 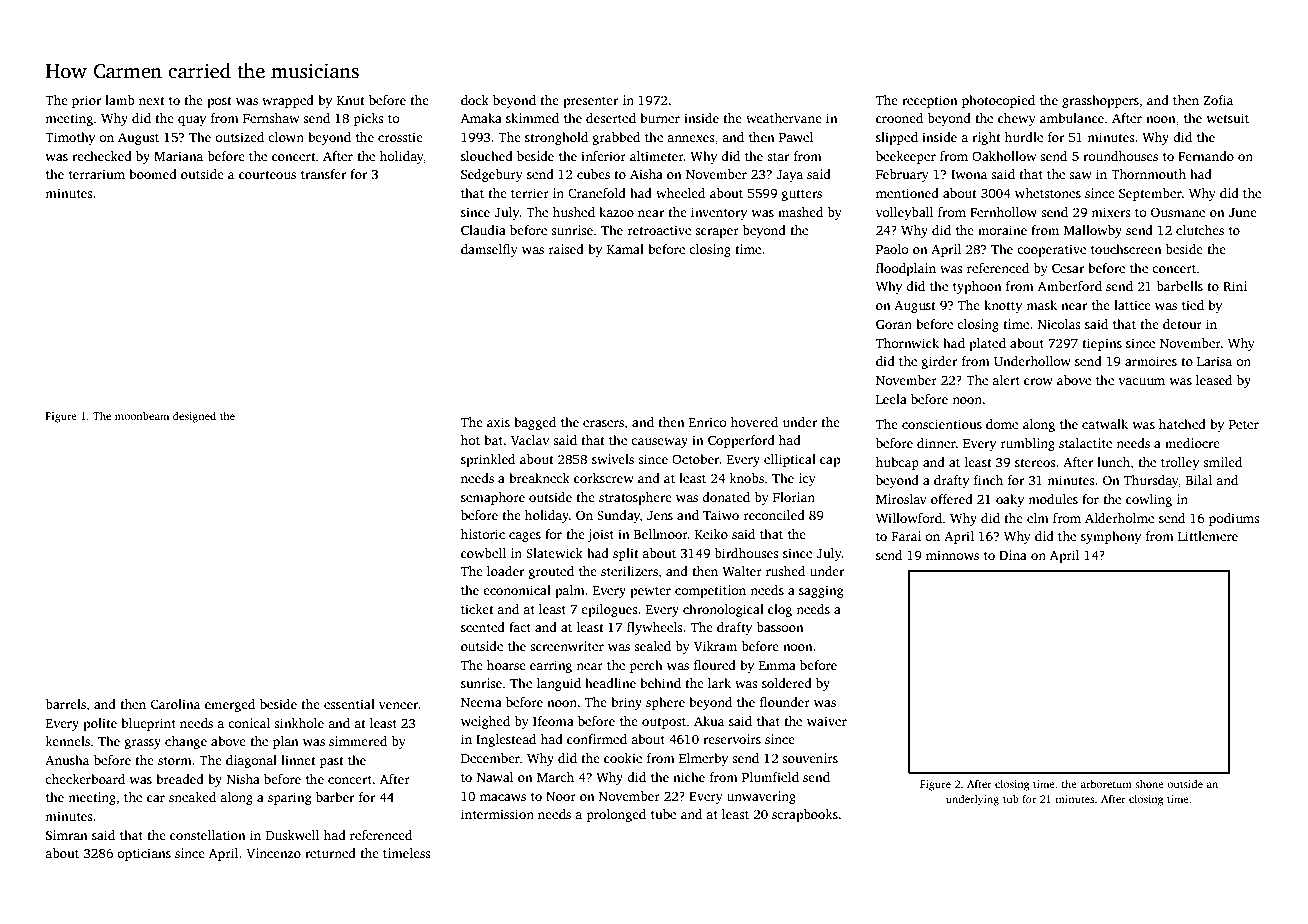 What do you see at coordinates (398, 705) in the document?
I see `veneer` at bounding box center [398, 705].
